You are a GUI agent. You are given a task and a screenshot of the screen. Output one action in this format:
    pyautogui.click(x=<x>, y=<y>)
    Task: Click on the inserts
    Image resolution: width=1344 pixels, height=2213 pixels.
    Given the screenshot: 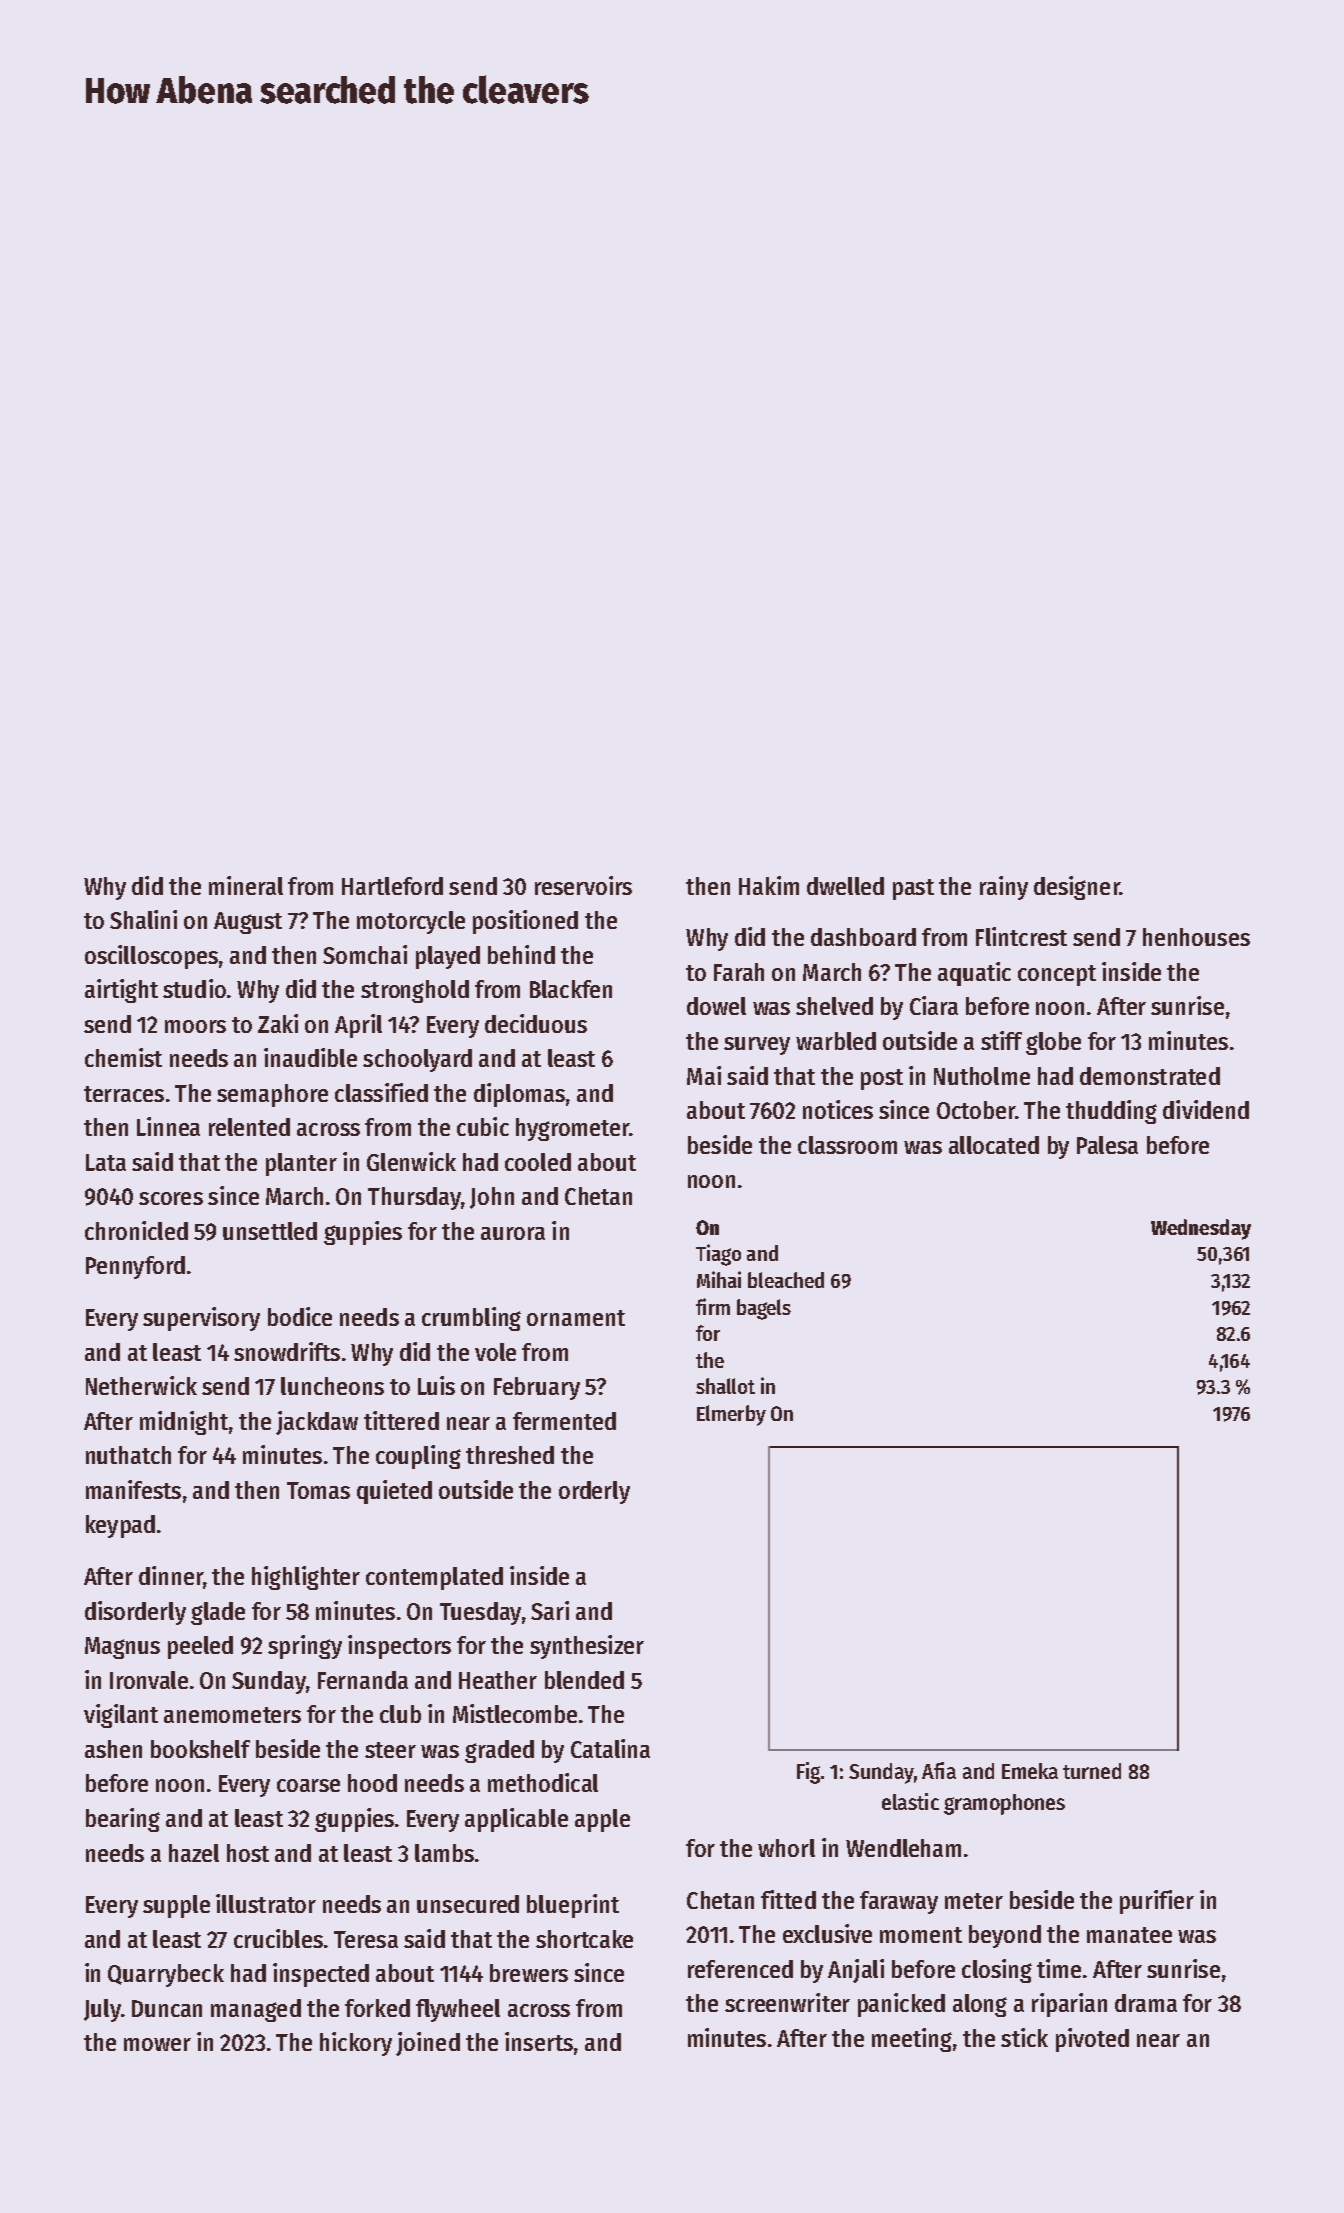 What is the action you would take?
    pyautogui.click(x=539, y=2041)
